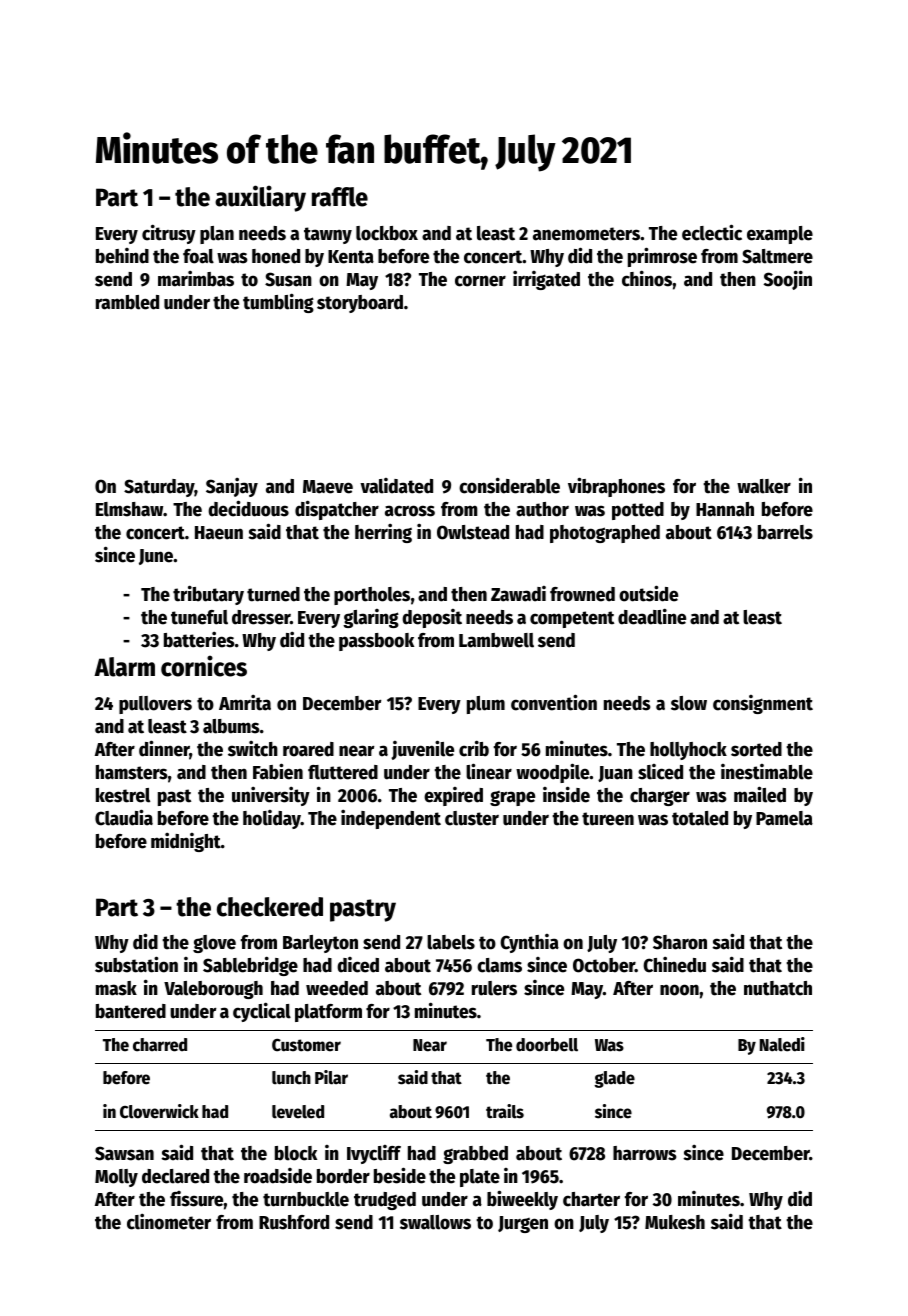 The height and width of the screenshot is (1316, 908). I want to click on substation, so click(136, 964).
